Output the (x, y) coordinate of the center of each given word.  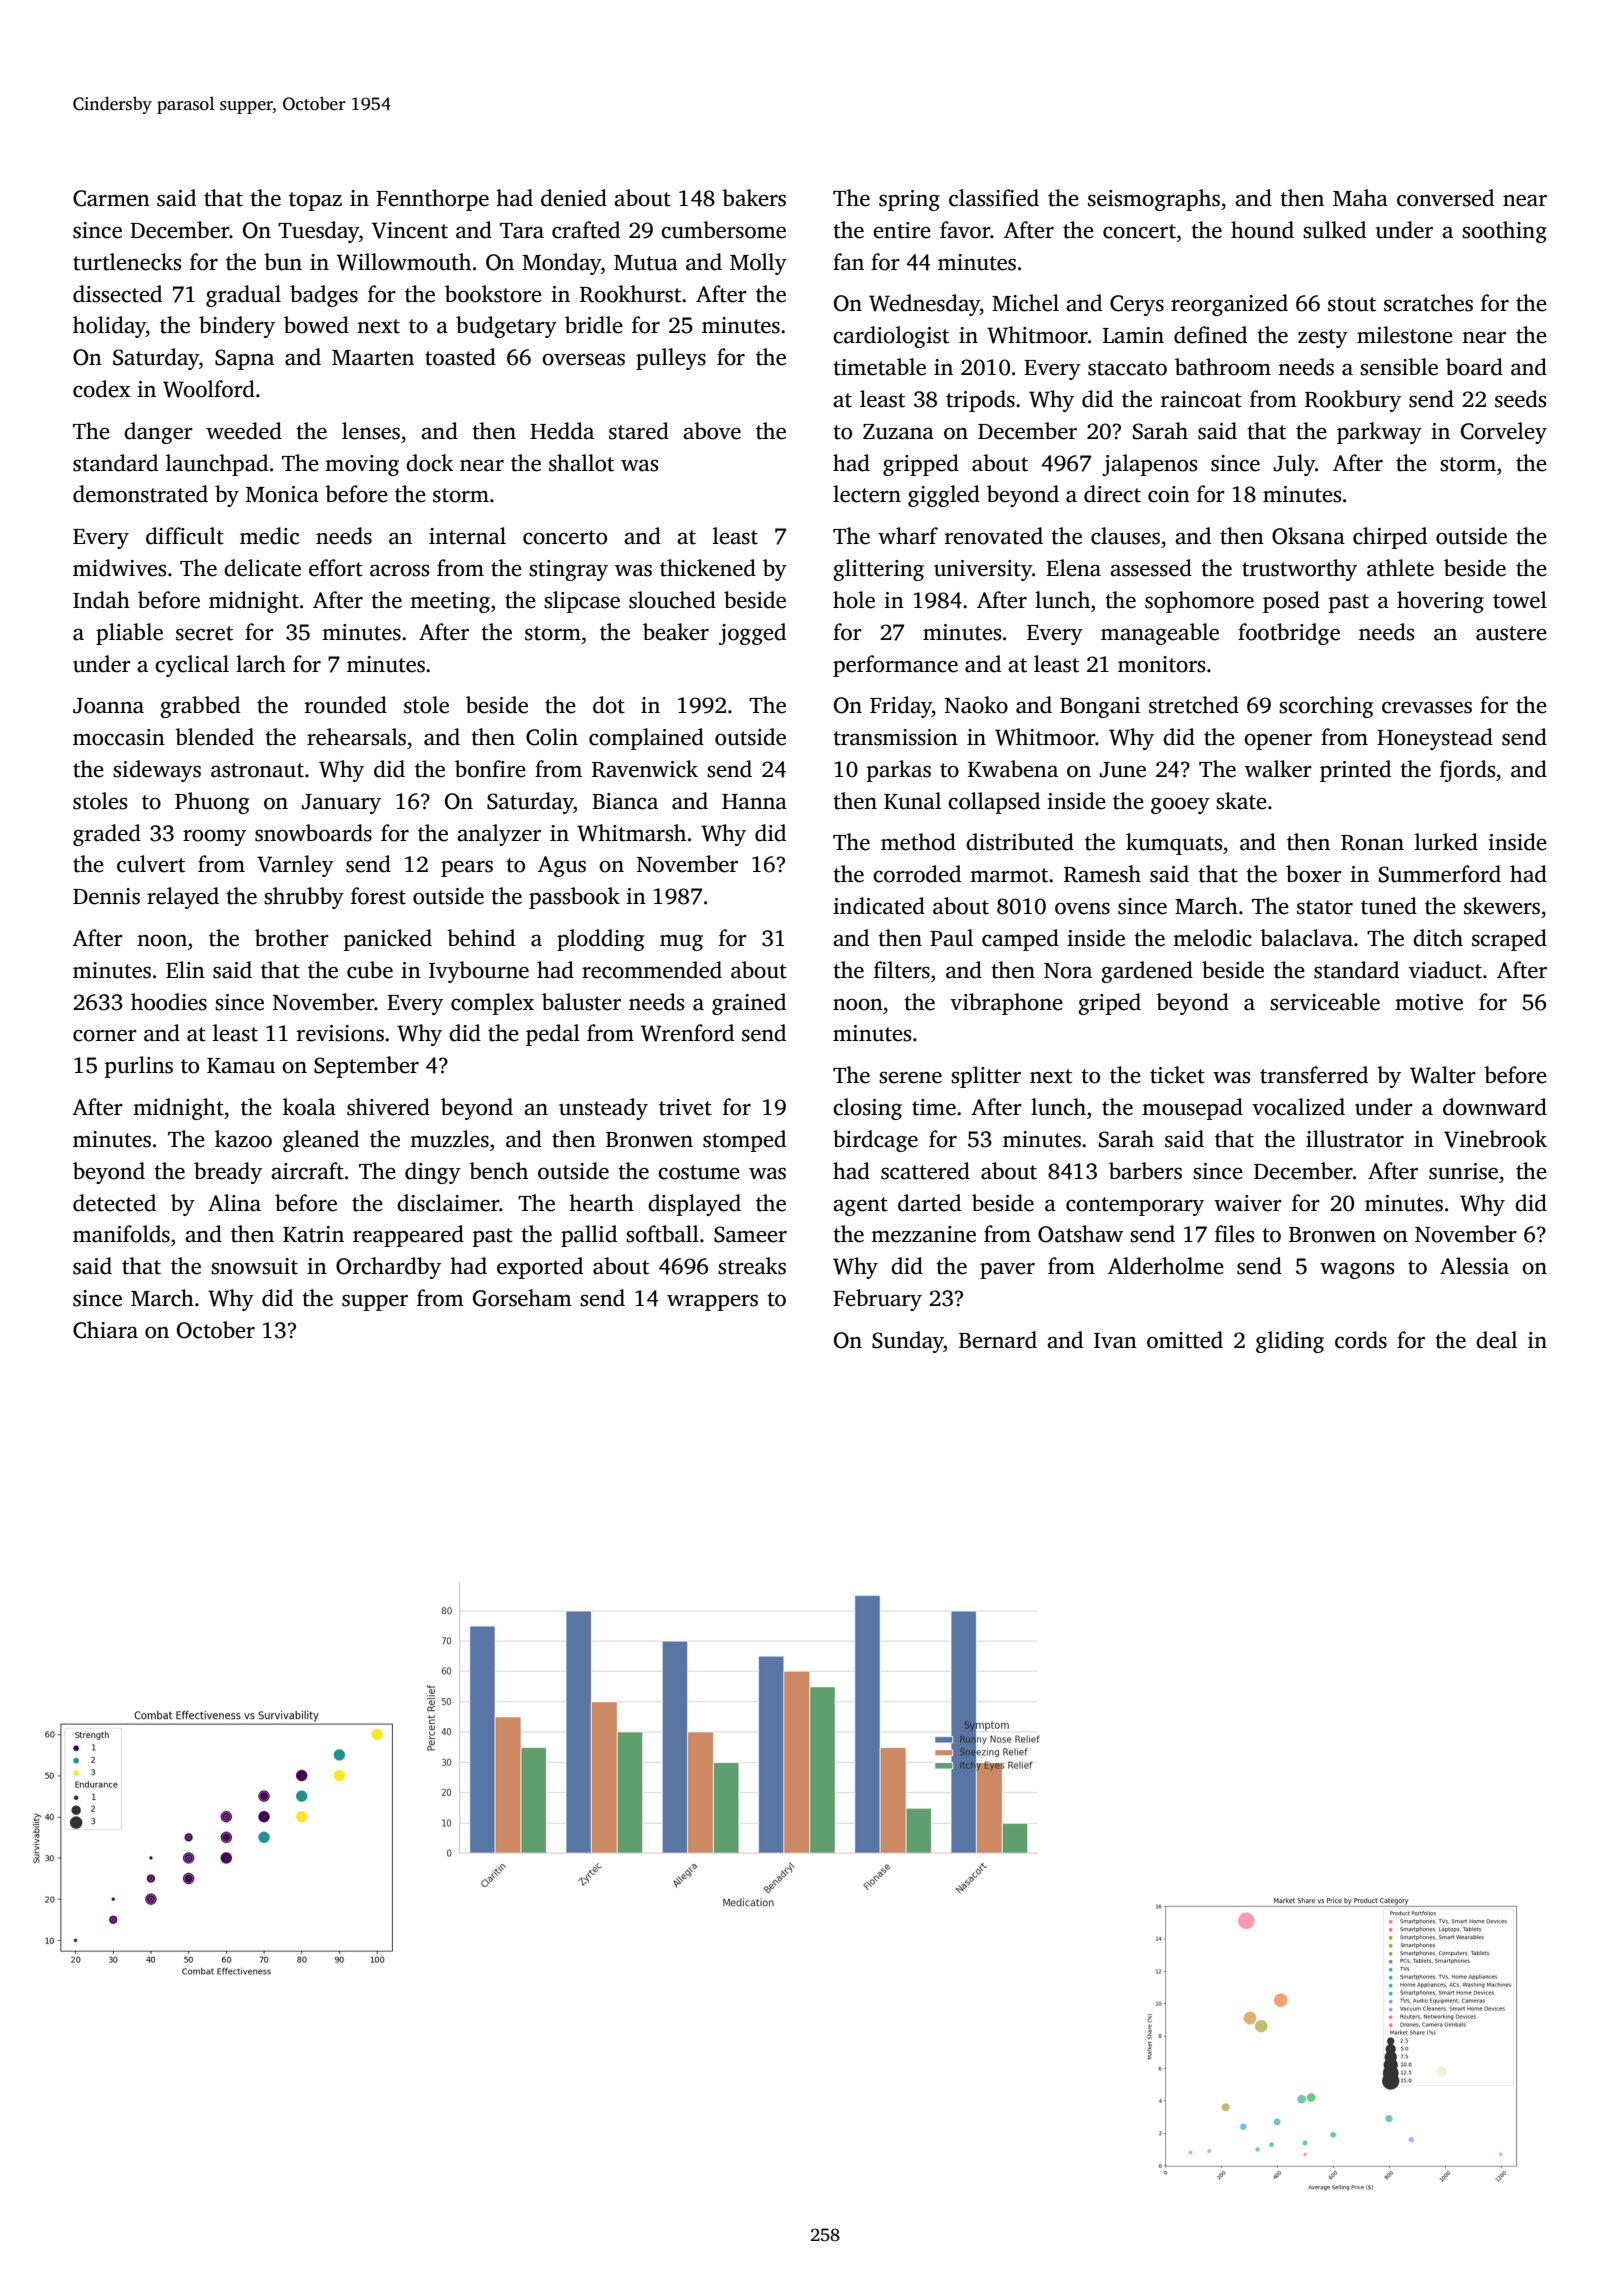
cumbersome (723, 230)
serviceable (1325, 1002)
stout (1352, 304)
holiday (109, 327)
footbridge (1289, 634)
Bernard (998, 1340)
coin (1169, 494)
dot (609, 705)
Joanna (108, 706)
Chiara (105, 1330)
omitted (1185, 1340)
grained (749, 1004)
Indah (101, 600)
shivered (388, 1107)
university (983, 570)
